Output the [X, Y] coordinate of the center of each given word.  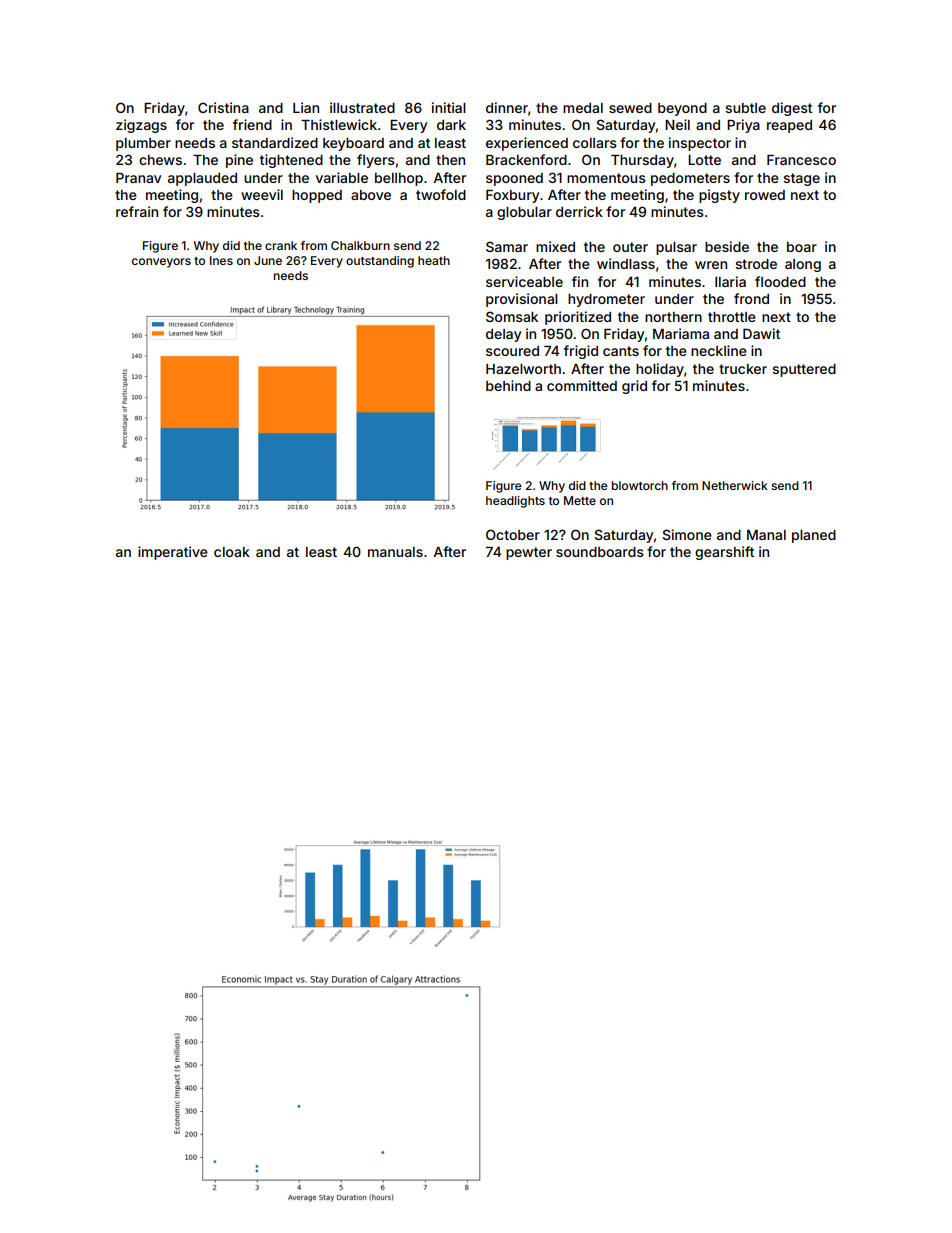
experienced [527, 144]
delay [503, 335]
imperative [173, 553]
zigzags [141, 126]
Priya [743, 126]
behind [508, 385]
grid [634, 387]
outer [630, 247]
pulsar [676, 248]
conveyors [161, 263]
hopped [317, 196]
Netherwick [735, 485]
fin [580, 281]
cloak [232, 552]
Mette [580, 500]
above [371, 195]
